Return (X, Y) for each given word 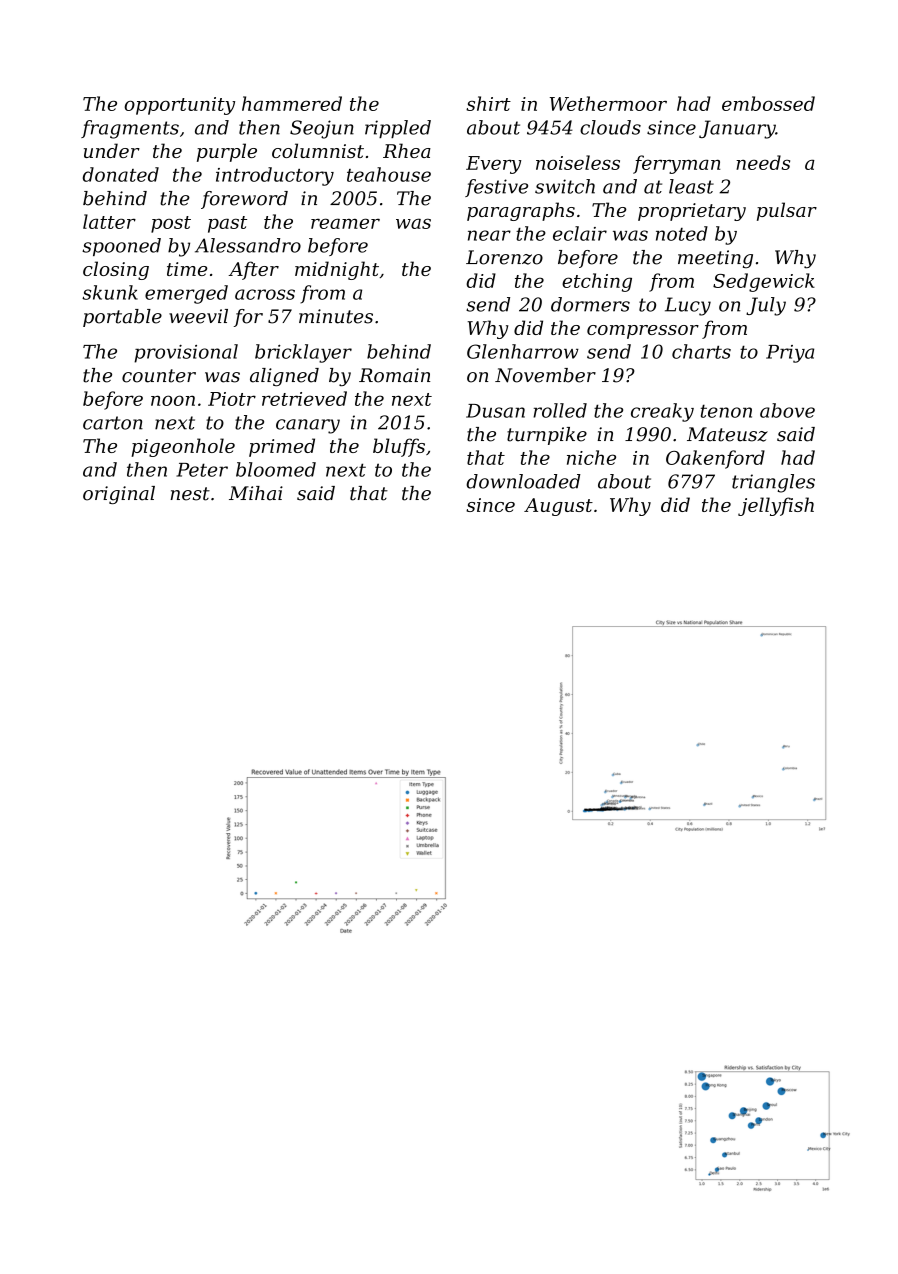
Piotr (232, 399)
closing (116, 270)
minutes (336, 316)
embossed (768, 103)
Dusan (495, 411)
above (787, 410)
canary (308, 426)
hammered (292, 103)
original (119, 495)
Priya (790, 354)
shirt (488, 103)
